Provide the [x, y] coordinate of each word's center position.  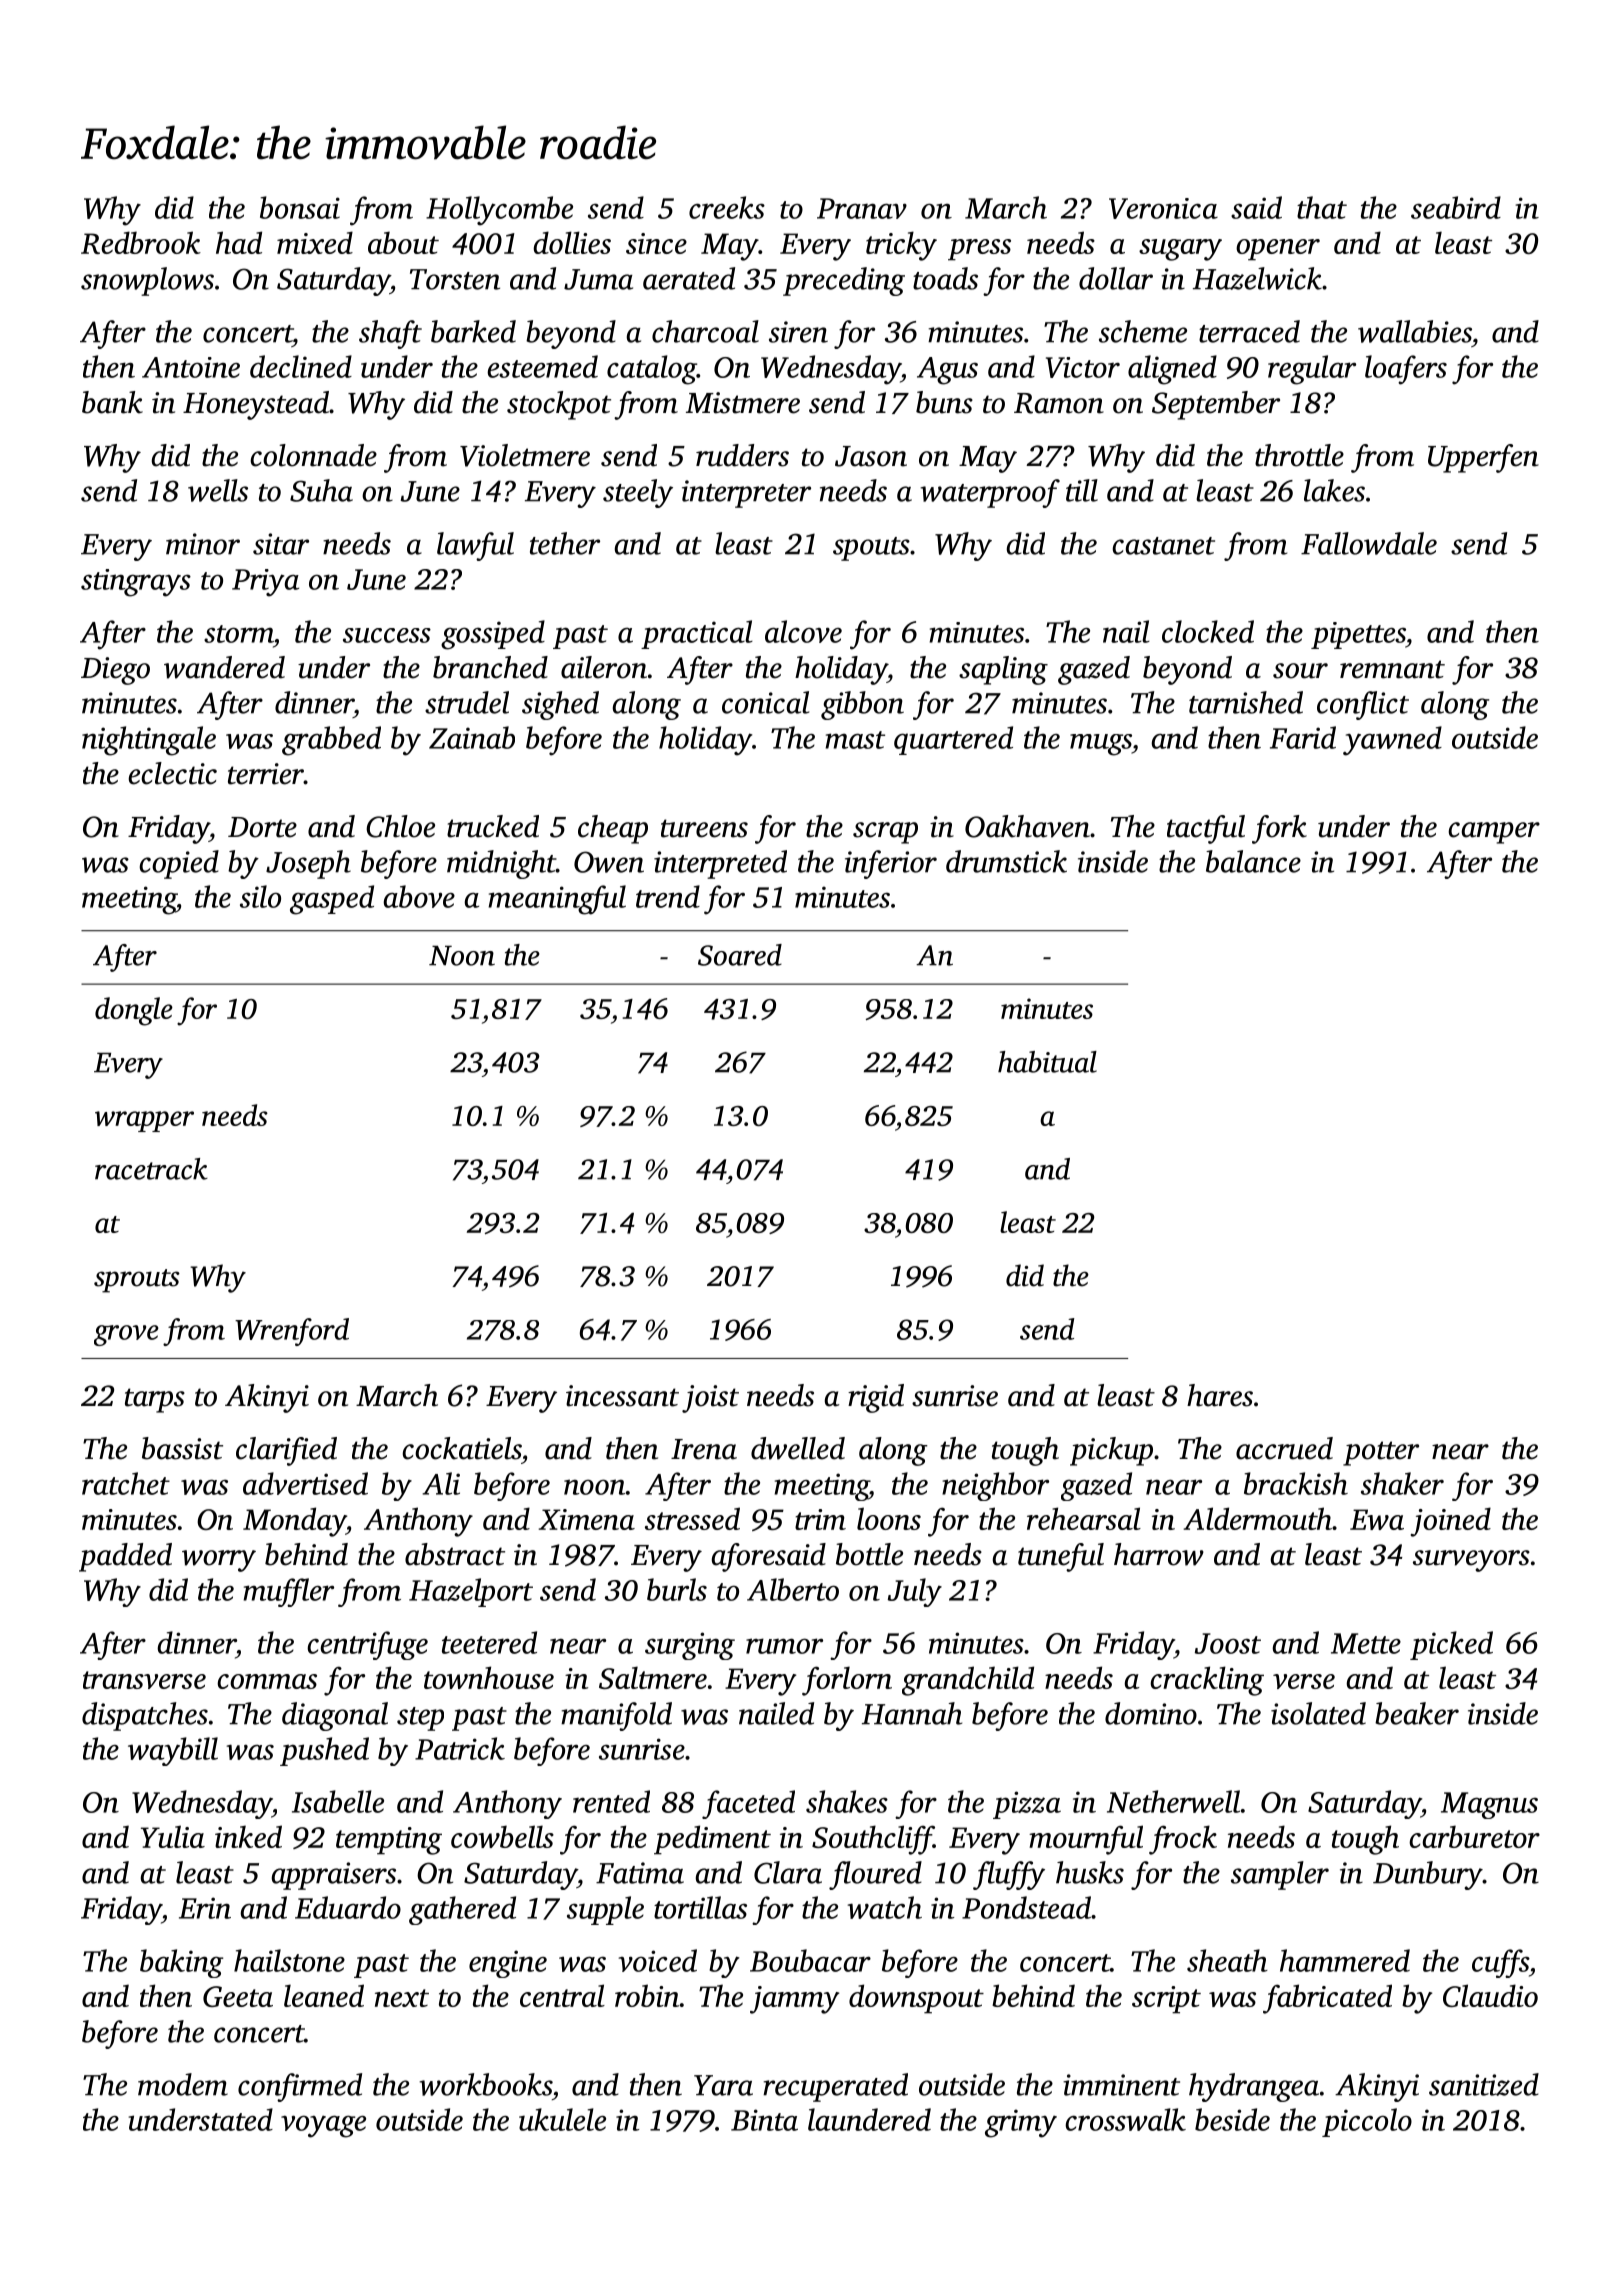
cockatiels [461, 1448]
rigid [876, 1398]
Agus [947, 371]
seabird [1456, 207]
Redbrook [141, 242]
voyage [323, 2126]
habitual [1047, 1062]
